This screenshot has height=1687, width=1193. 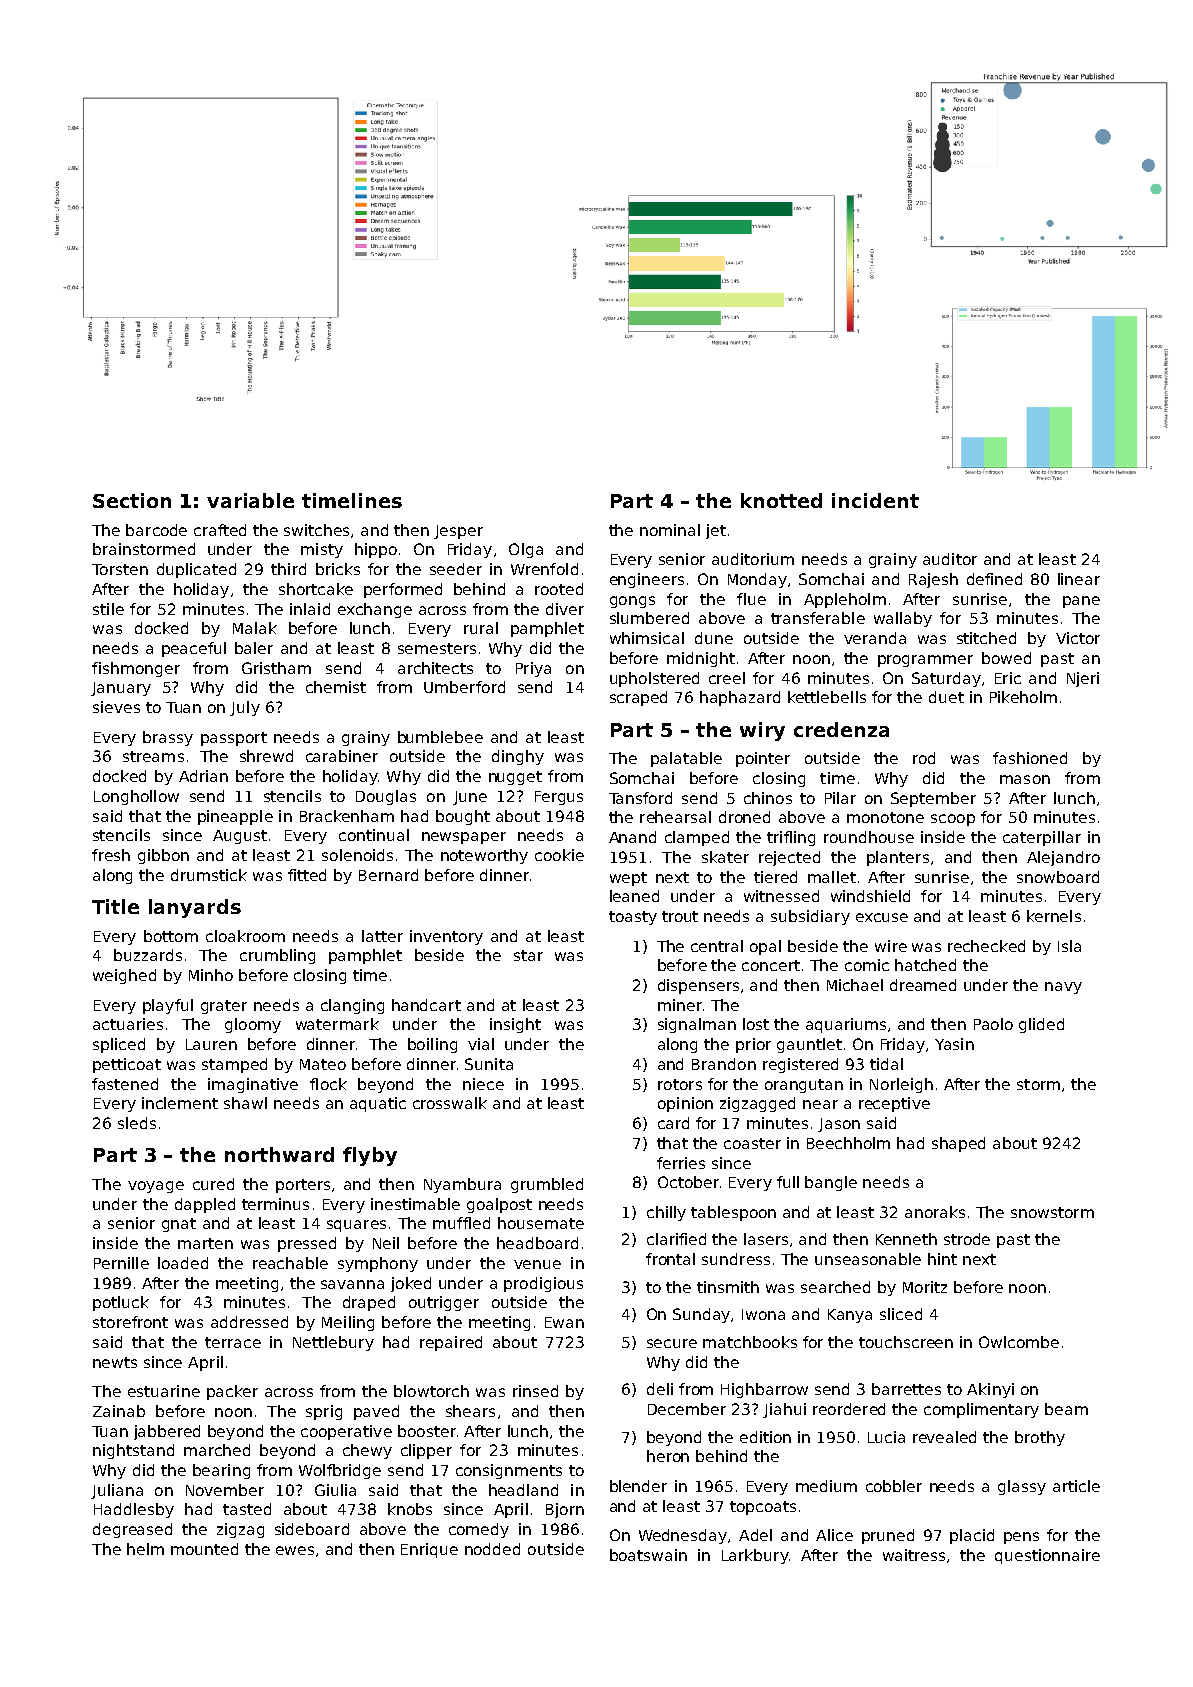 What do you see at coordinates (559, 855) in the screenshot?
I see `cookie` at bounding box center [559, 855].
